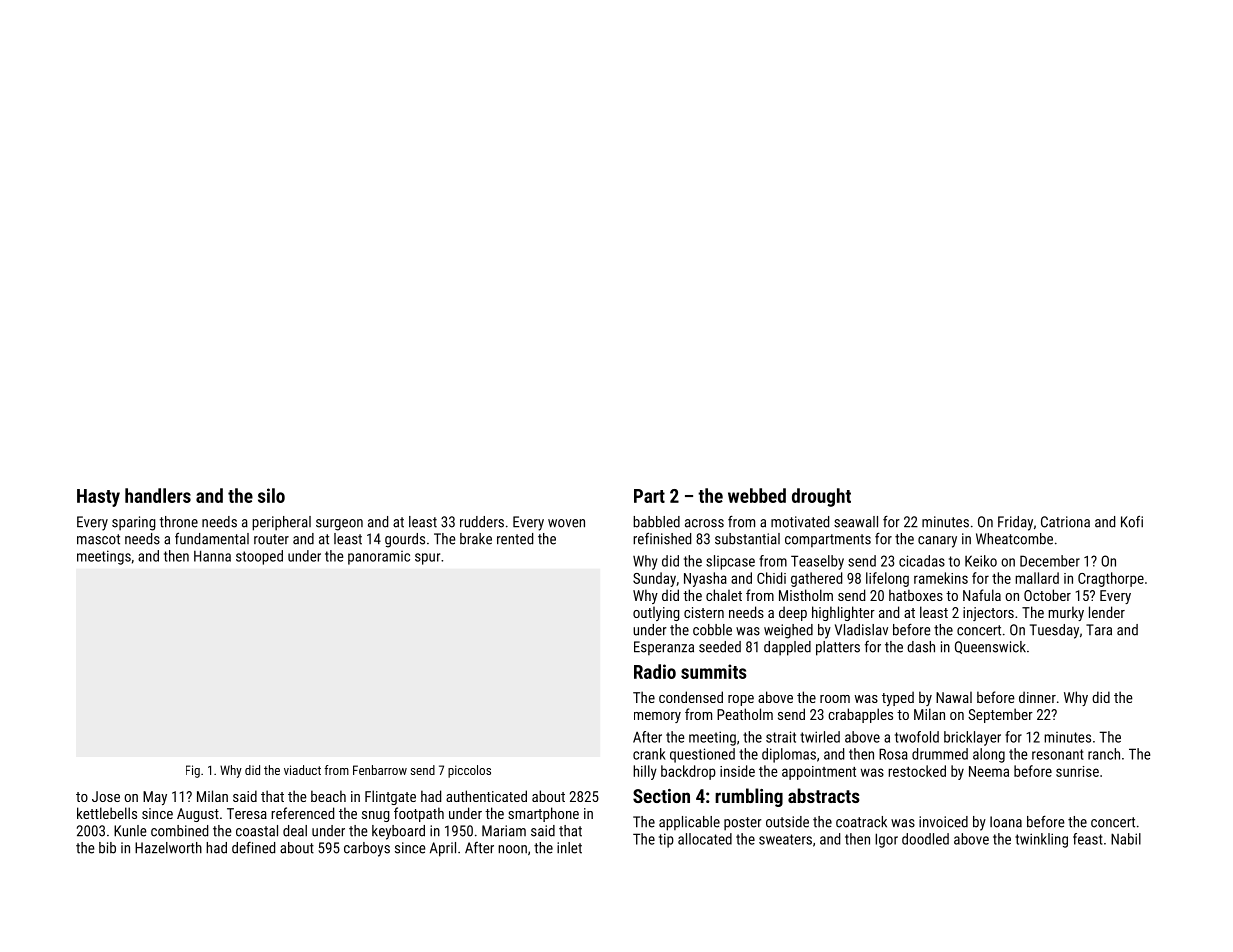  What do you see at coordinates (1066, 613) in the page?
I see `murky` at bounding box center [1066, 613].
